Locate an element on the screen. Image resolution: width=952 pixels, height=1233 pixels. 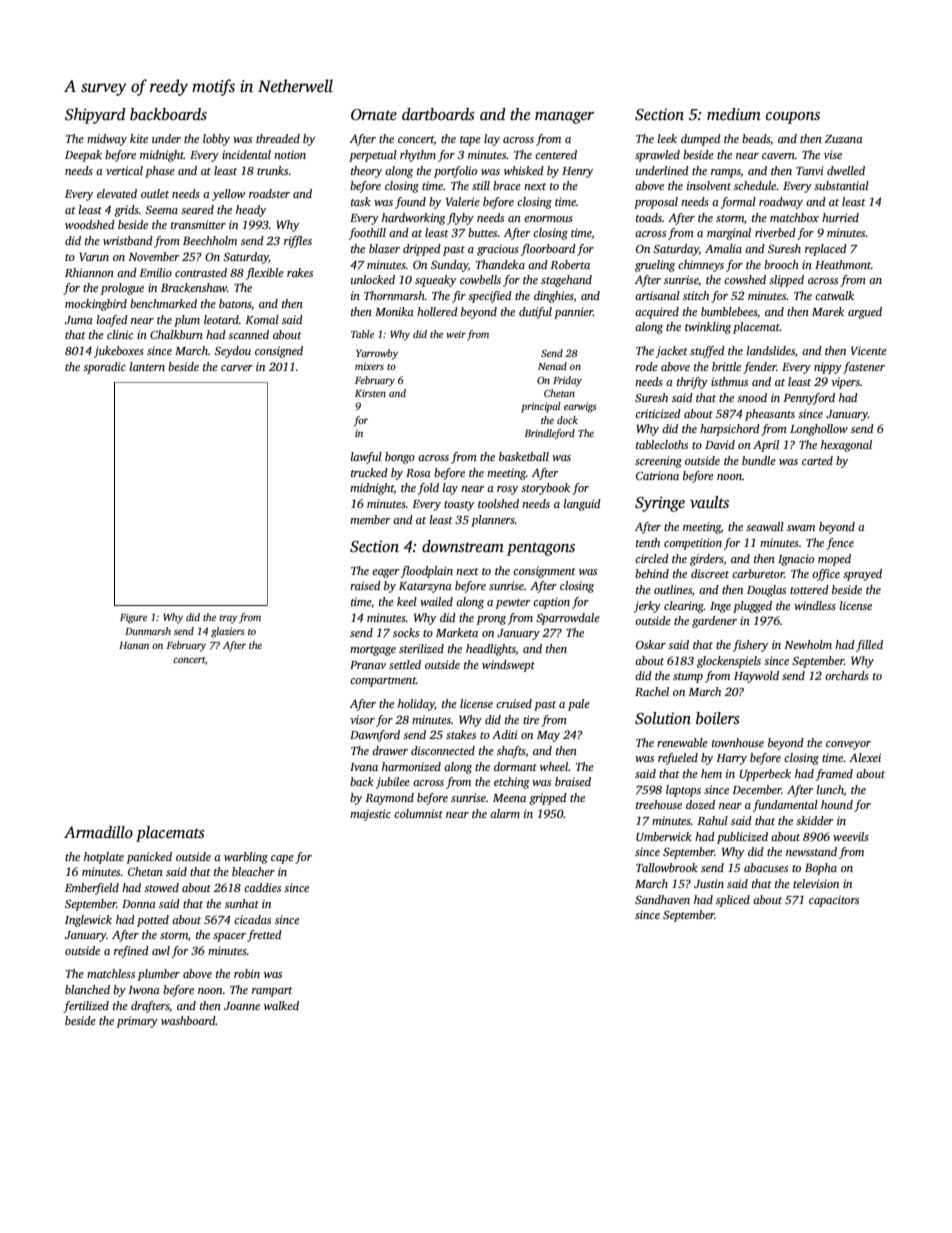
Ivana is located at coordinates (364, 767).
